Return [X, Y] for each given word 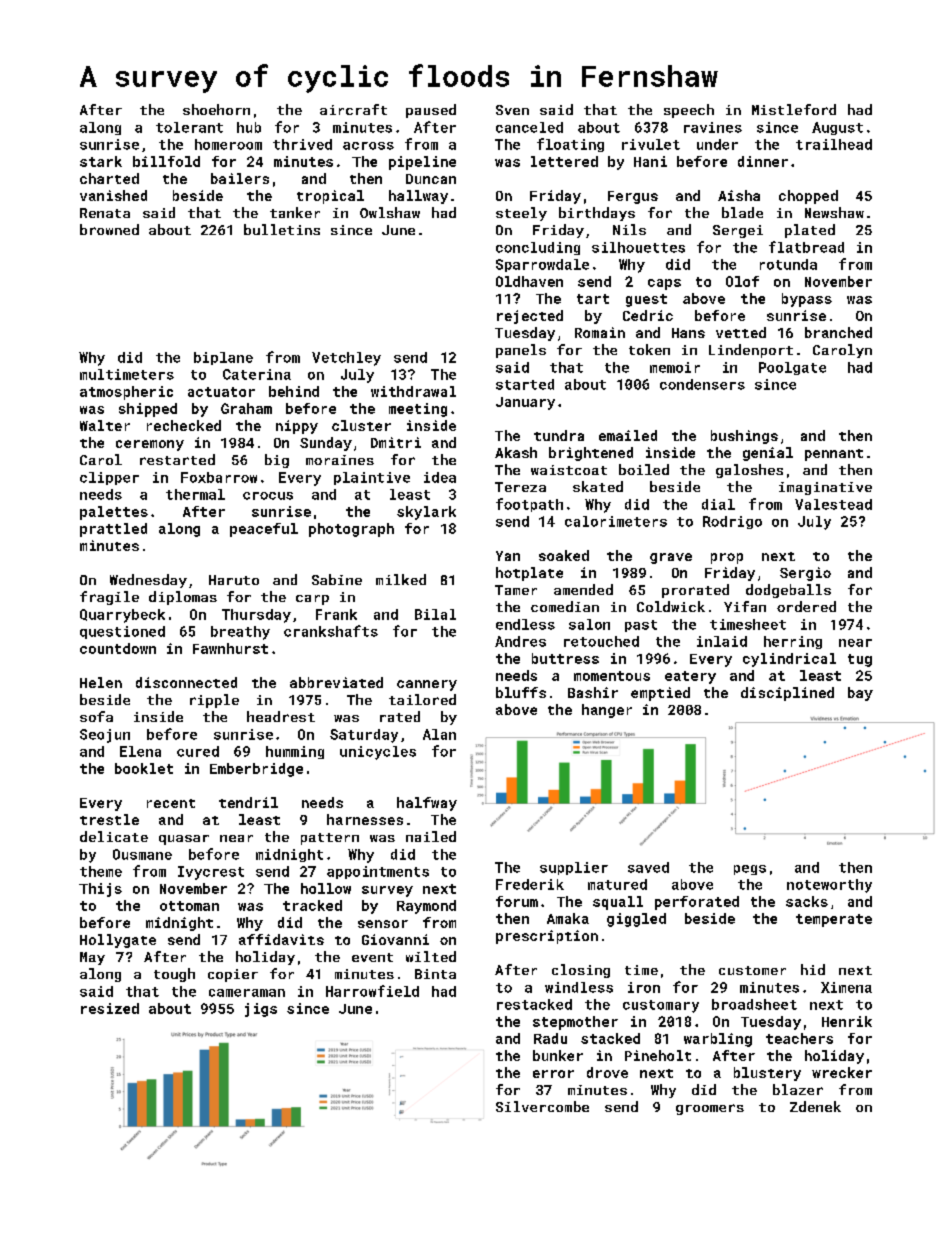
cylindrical [789, 660]
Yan [508, 556]
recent [171, 803]
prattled [113, 530]
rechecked [184, 425]
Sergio [805, 574]
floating [570, 145]
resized [110, 1008]
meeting [418, 410]
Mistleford [794, 109]
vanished [113, 195]
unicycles [378, 753]
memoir [675, 367]
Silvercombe [542, 1106]
